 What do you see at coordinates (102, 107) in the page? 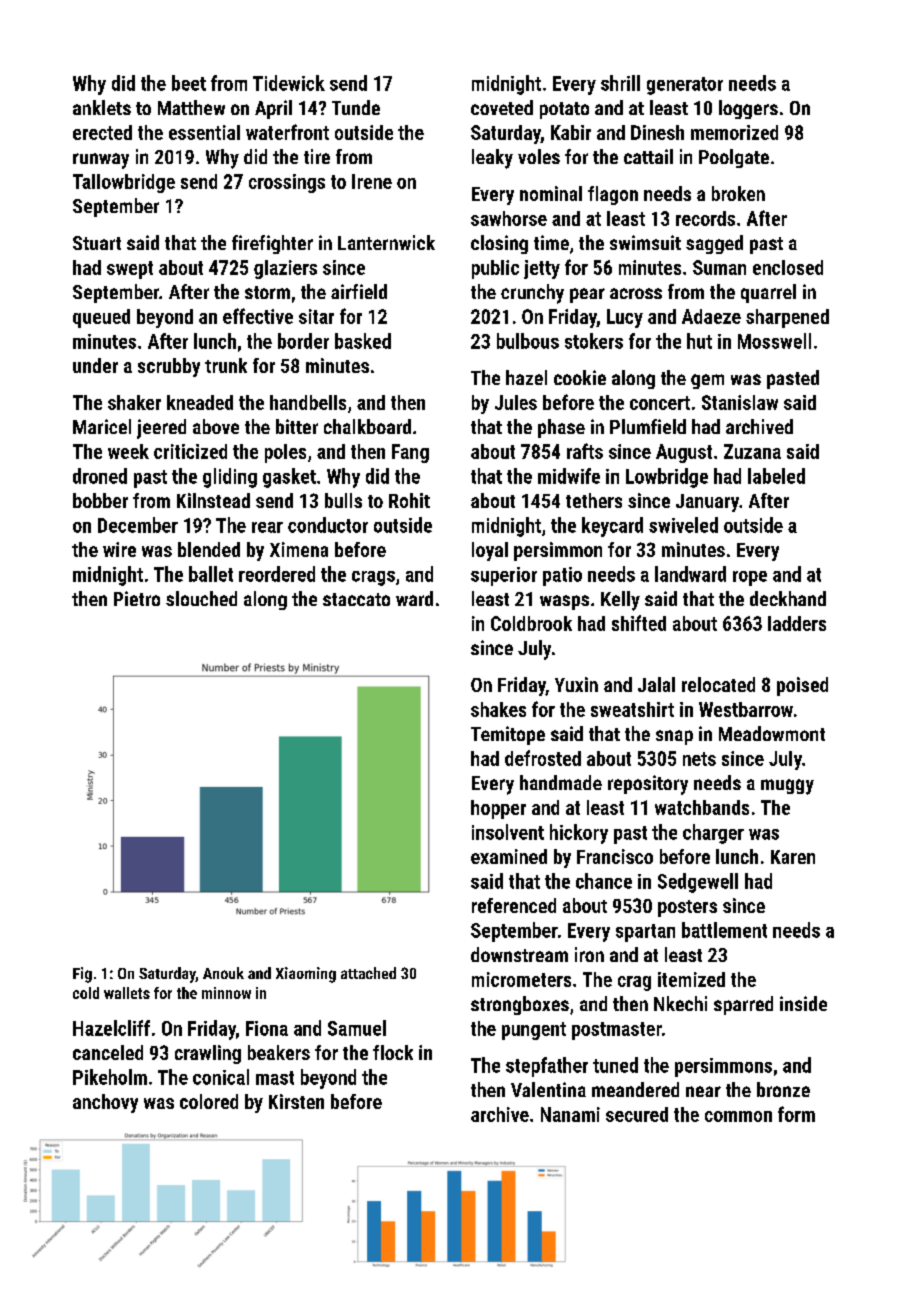
I see `anklets` at bounding box center [102, 107].
